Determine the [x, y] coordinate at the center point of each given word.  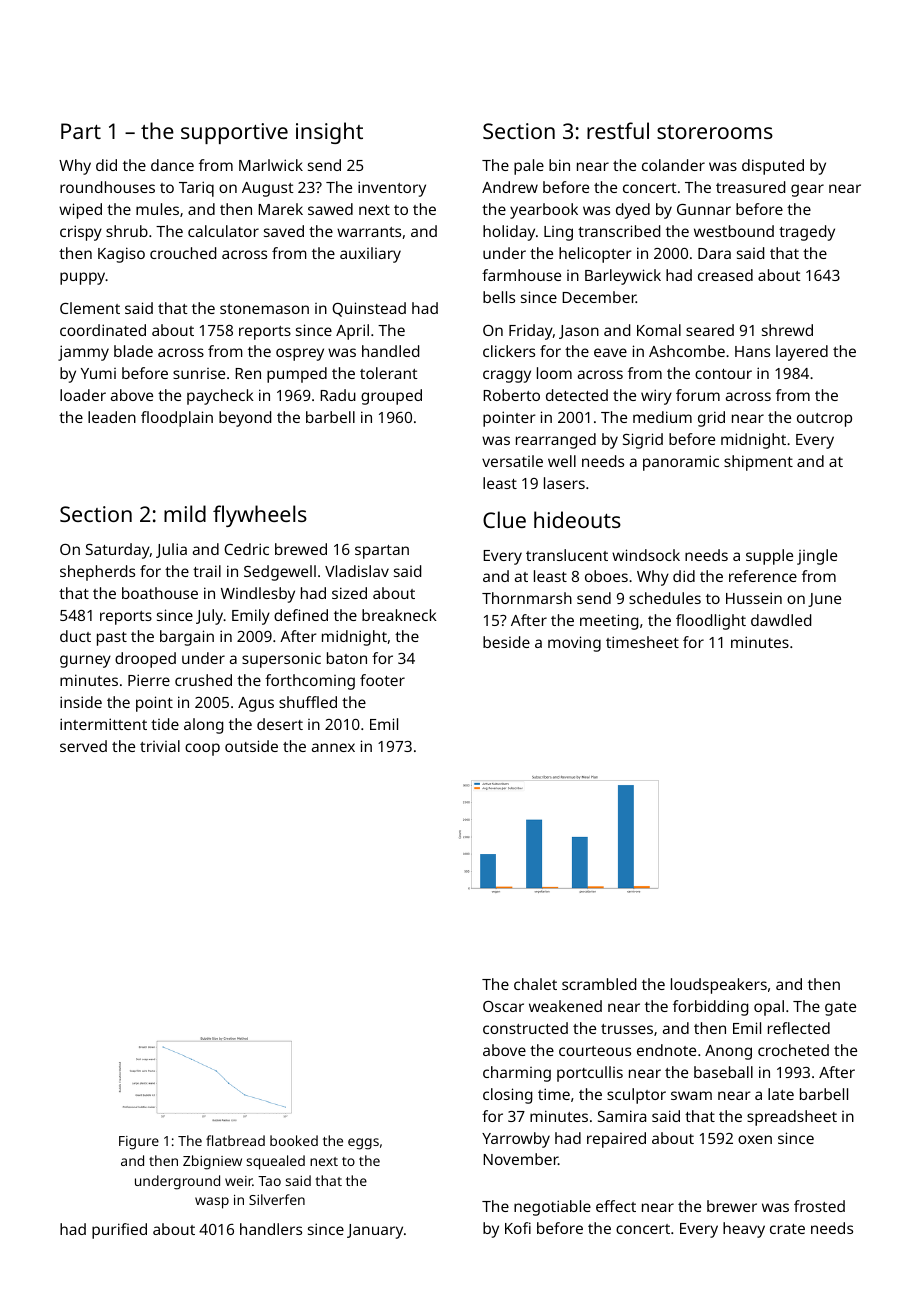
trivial [160, 746]
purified [119, 1231]
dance [172, 165]
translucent [567, 555]
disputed [773, 167]
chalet [535, 984]
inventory [392, 189]
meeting [609, 622]
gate [840, 1009]
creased [725, 275]
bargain [187, 638]
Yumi [98, 373]
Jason [579, 332]
